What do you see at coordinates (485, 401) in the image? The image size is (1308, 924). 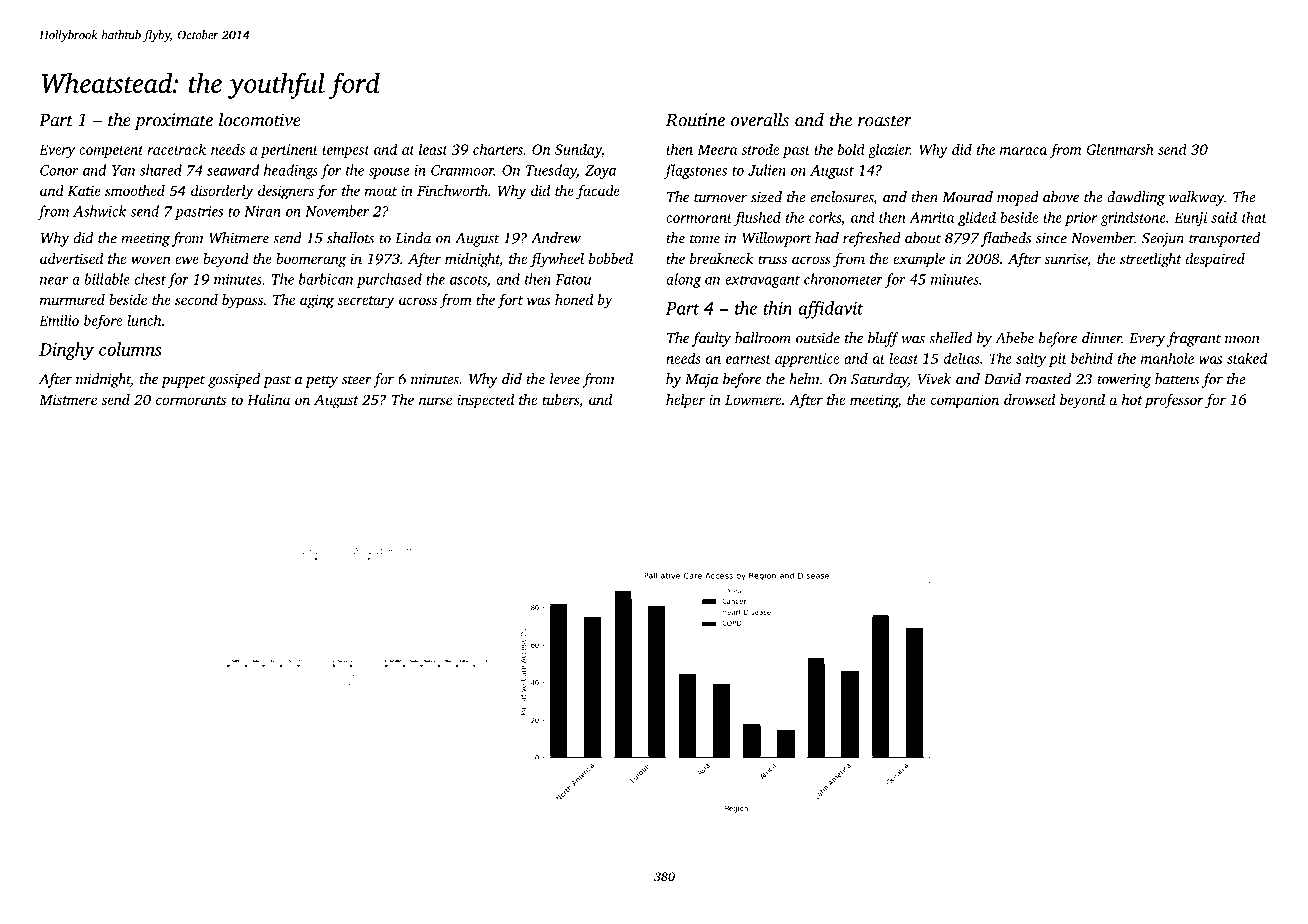 I see `inspected` at bounding box center [485, 401].
